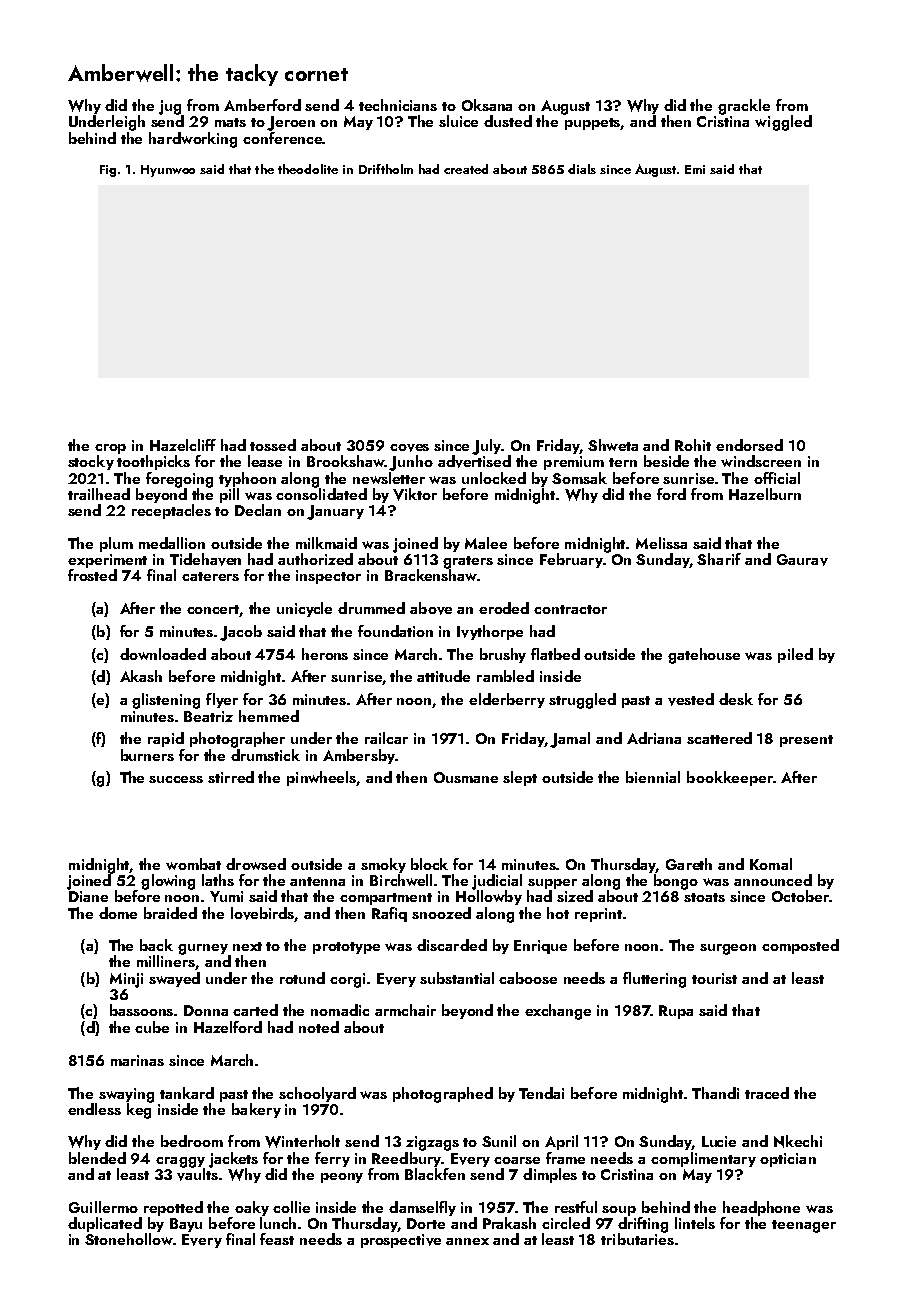 This screenshot has height=1316, width=908. Describe the element at coordinates (443, 676) in the screenshot. I see `attitude` at that location.
